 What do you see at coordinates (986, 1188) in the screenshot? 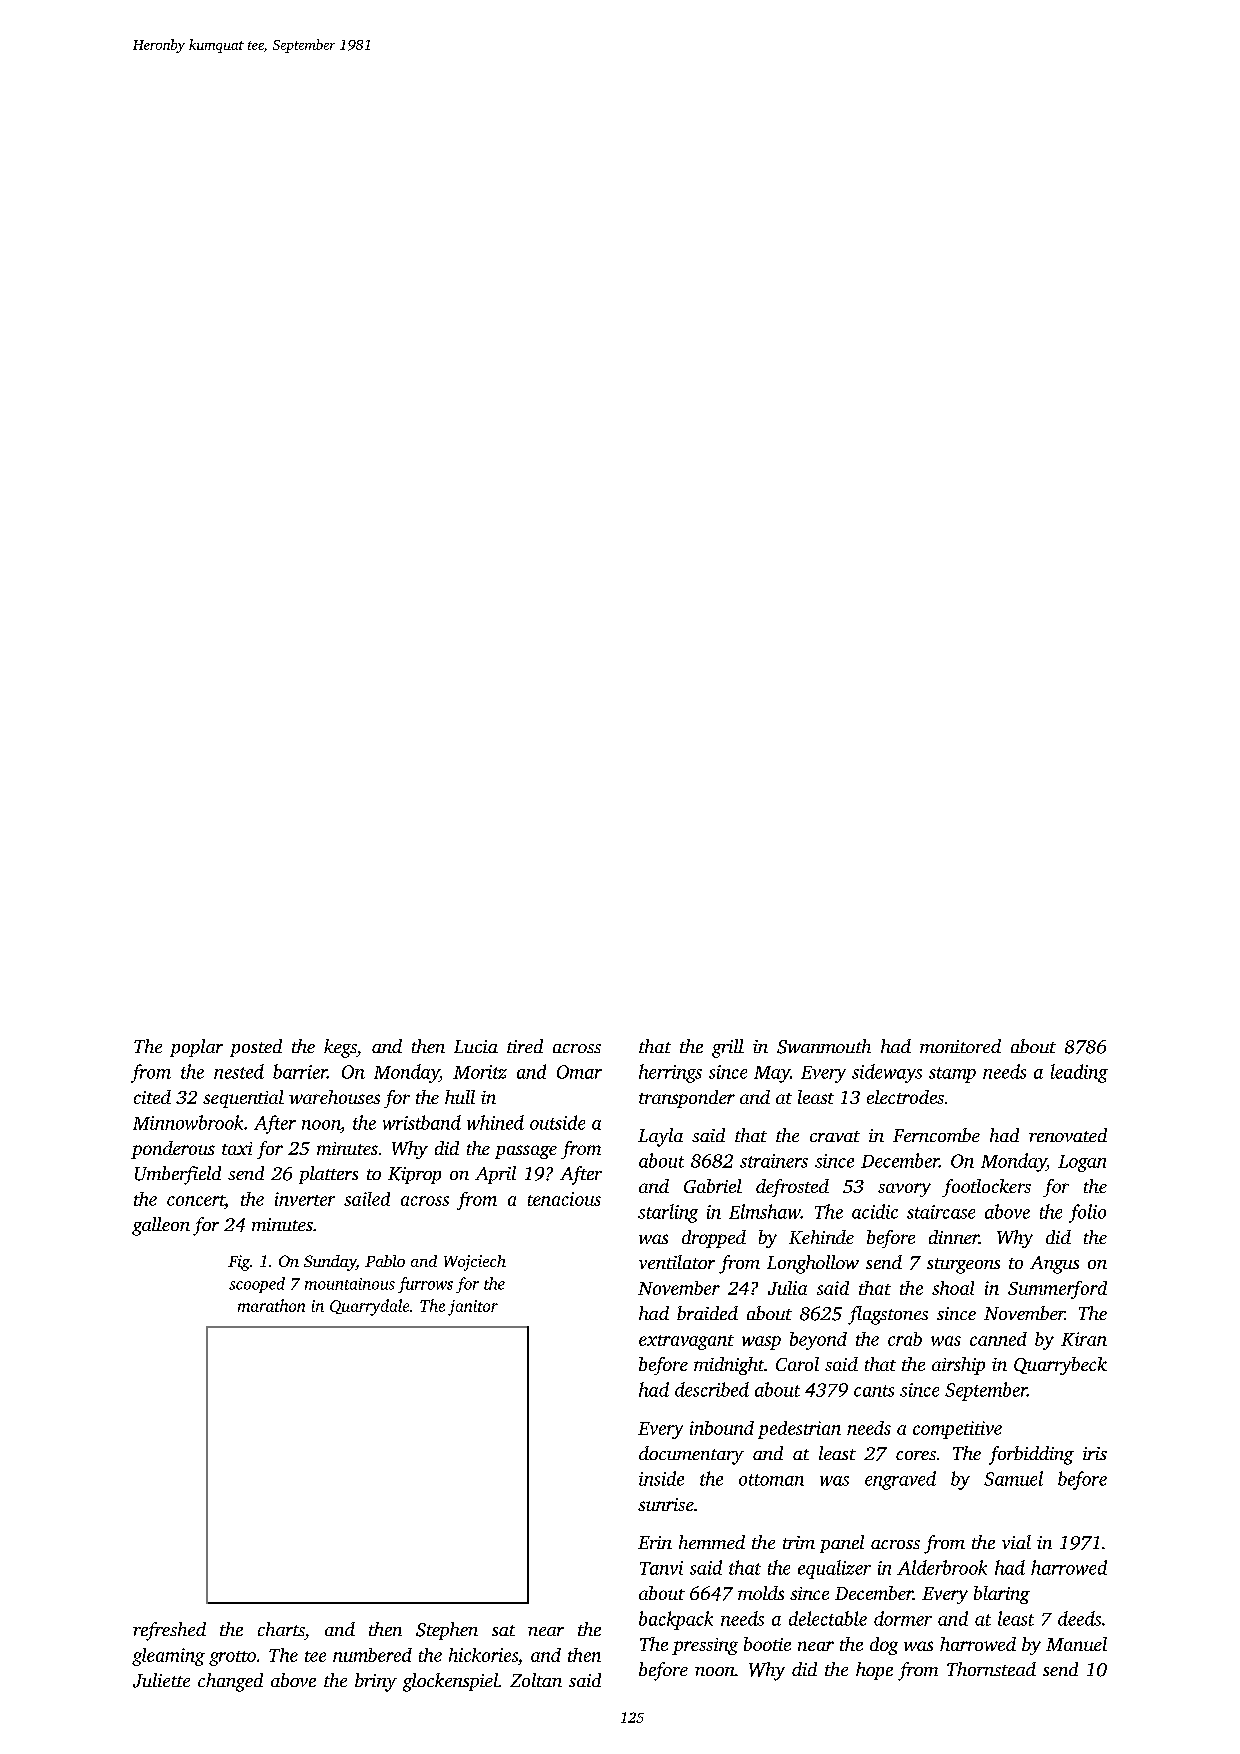
I see `footlockers` at bounding box center [986, 1188].
